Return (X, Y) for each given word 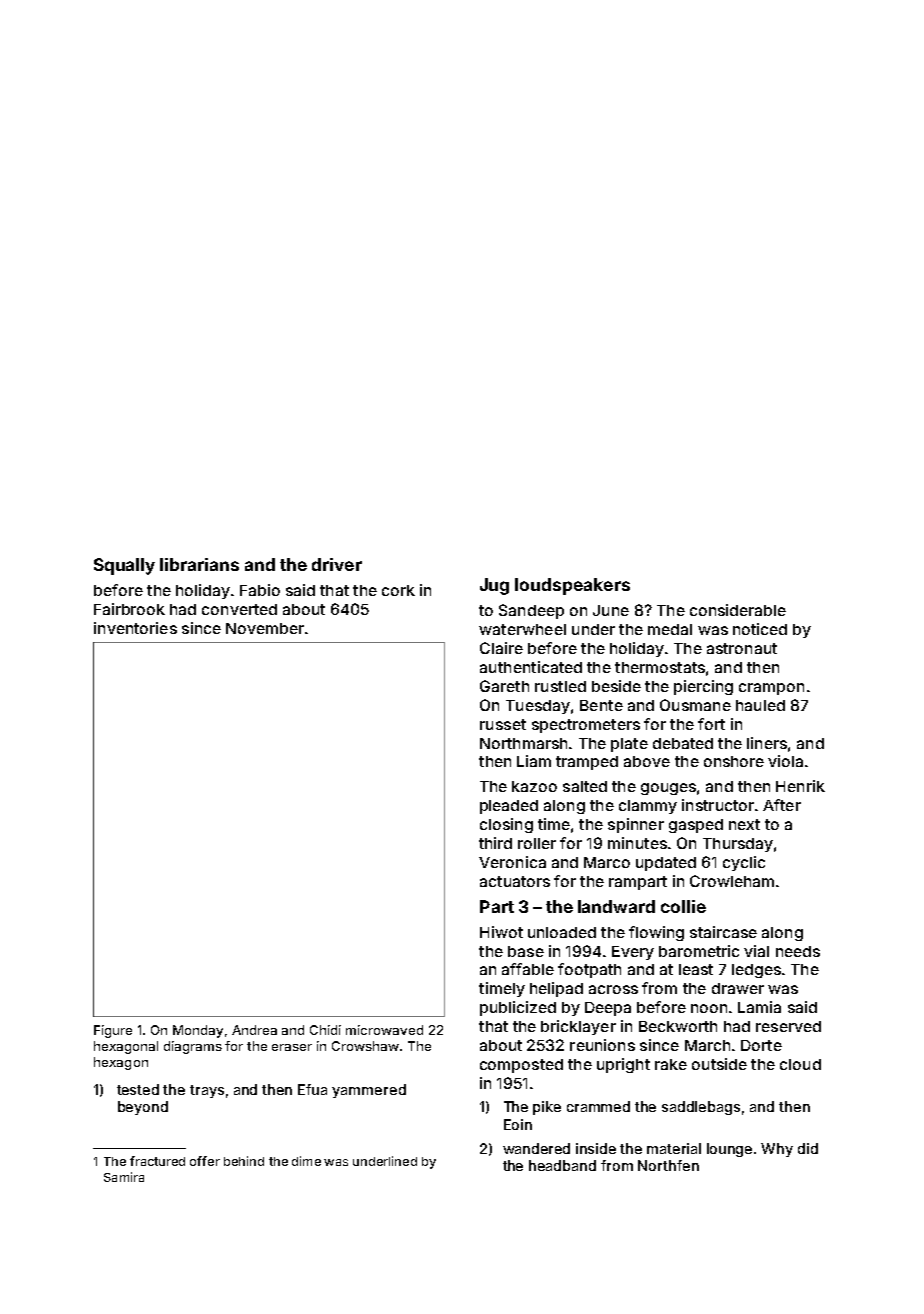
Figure (113, 1031)
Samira (124, 1177)
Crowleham (732, 881)
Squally (124, 566)
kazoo (534, 786)
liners (767, 743)
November (265, 628)
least (696, 969)
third (495, 843)
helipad (556, 989)
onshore (734, 761)
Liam (534, 761)
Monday (198, 1031)
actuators (515, 881)
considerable (738, 610)
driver (337, 564)
